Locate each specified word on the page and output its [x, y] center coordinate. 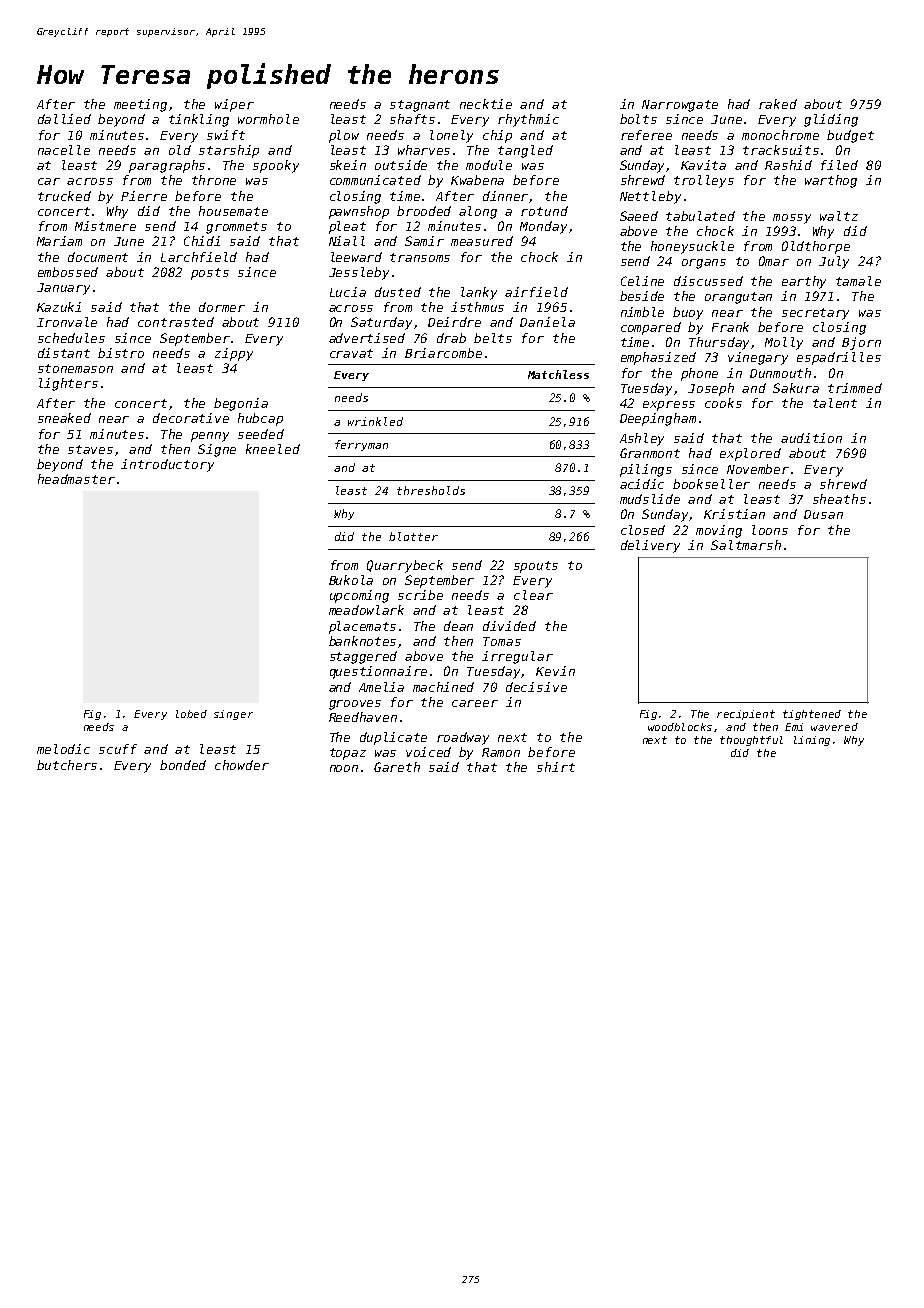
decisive [536, 687]
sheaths [839, 499]
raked [778, 104]
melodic [63, 749]
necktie [486, 104]
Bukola [351, 580]
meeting [140, 105]
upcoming [359, 596]
